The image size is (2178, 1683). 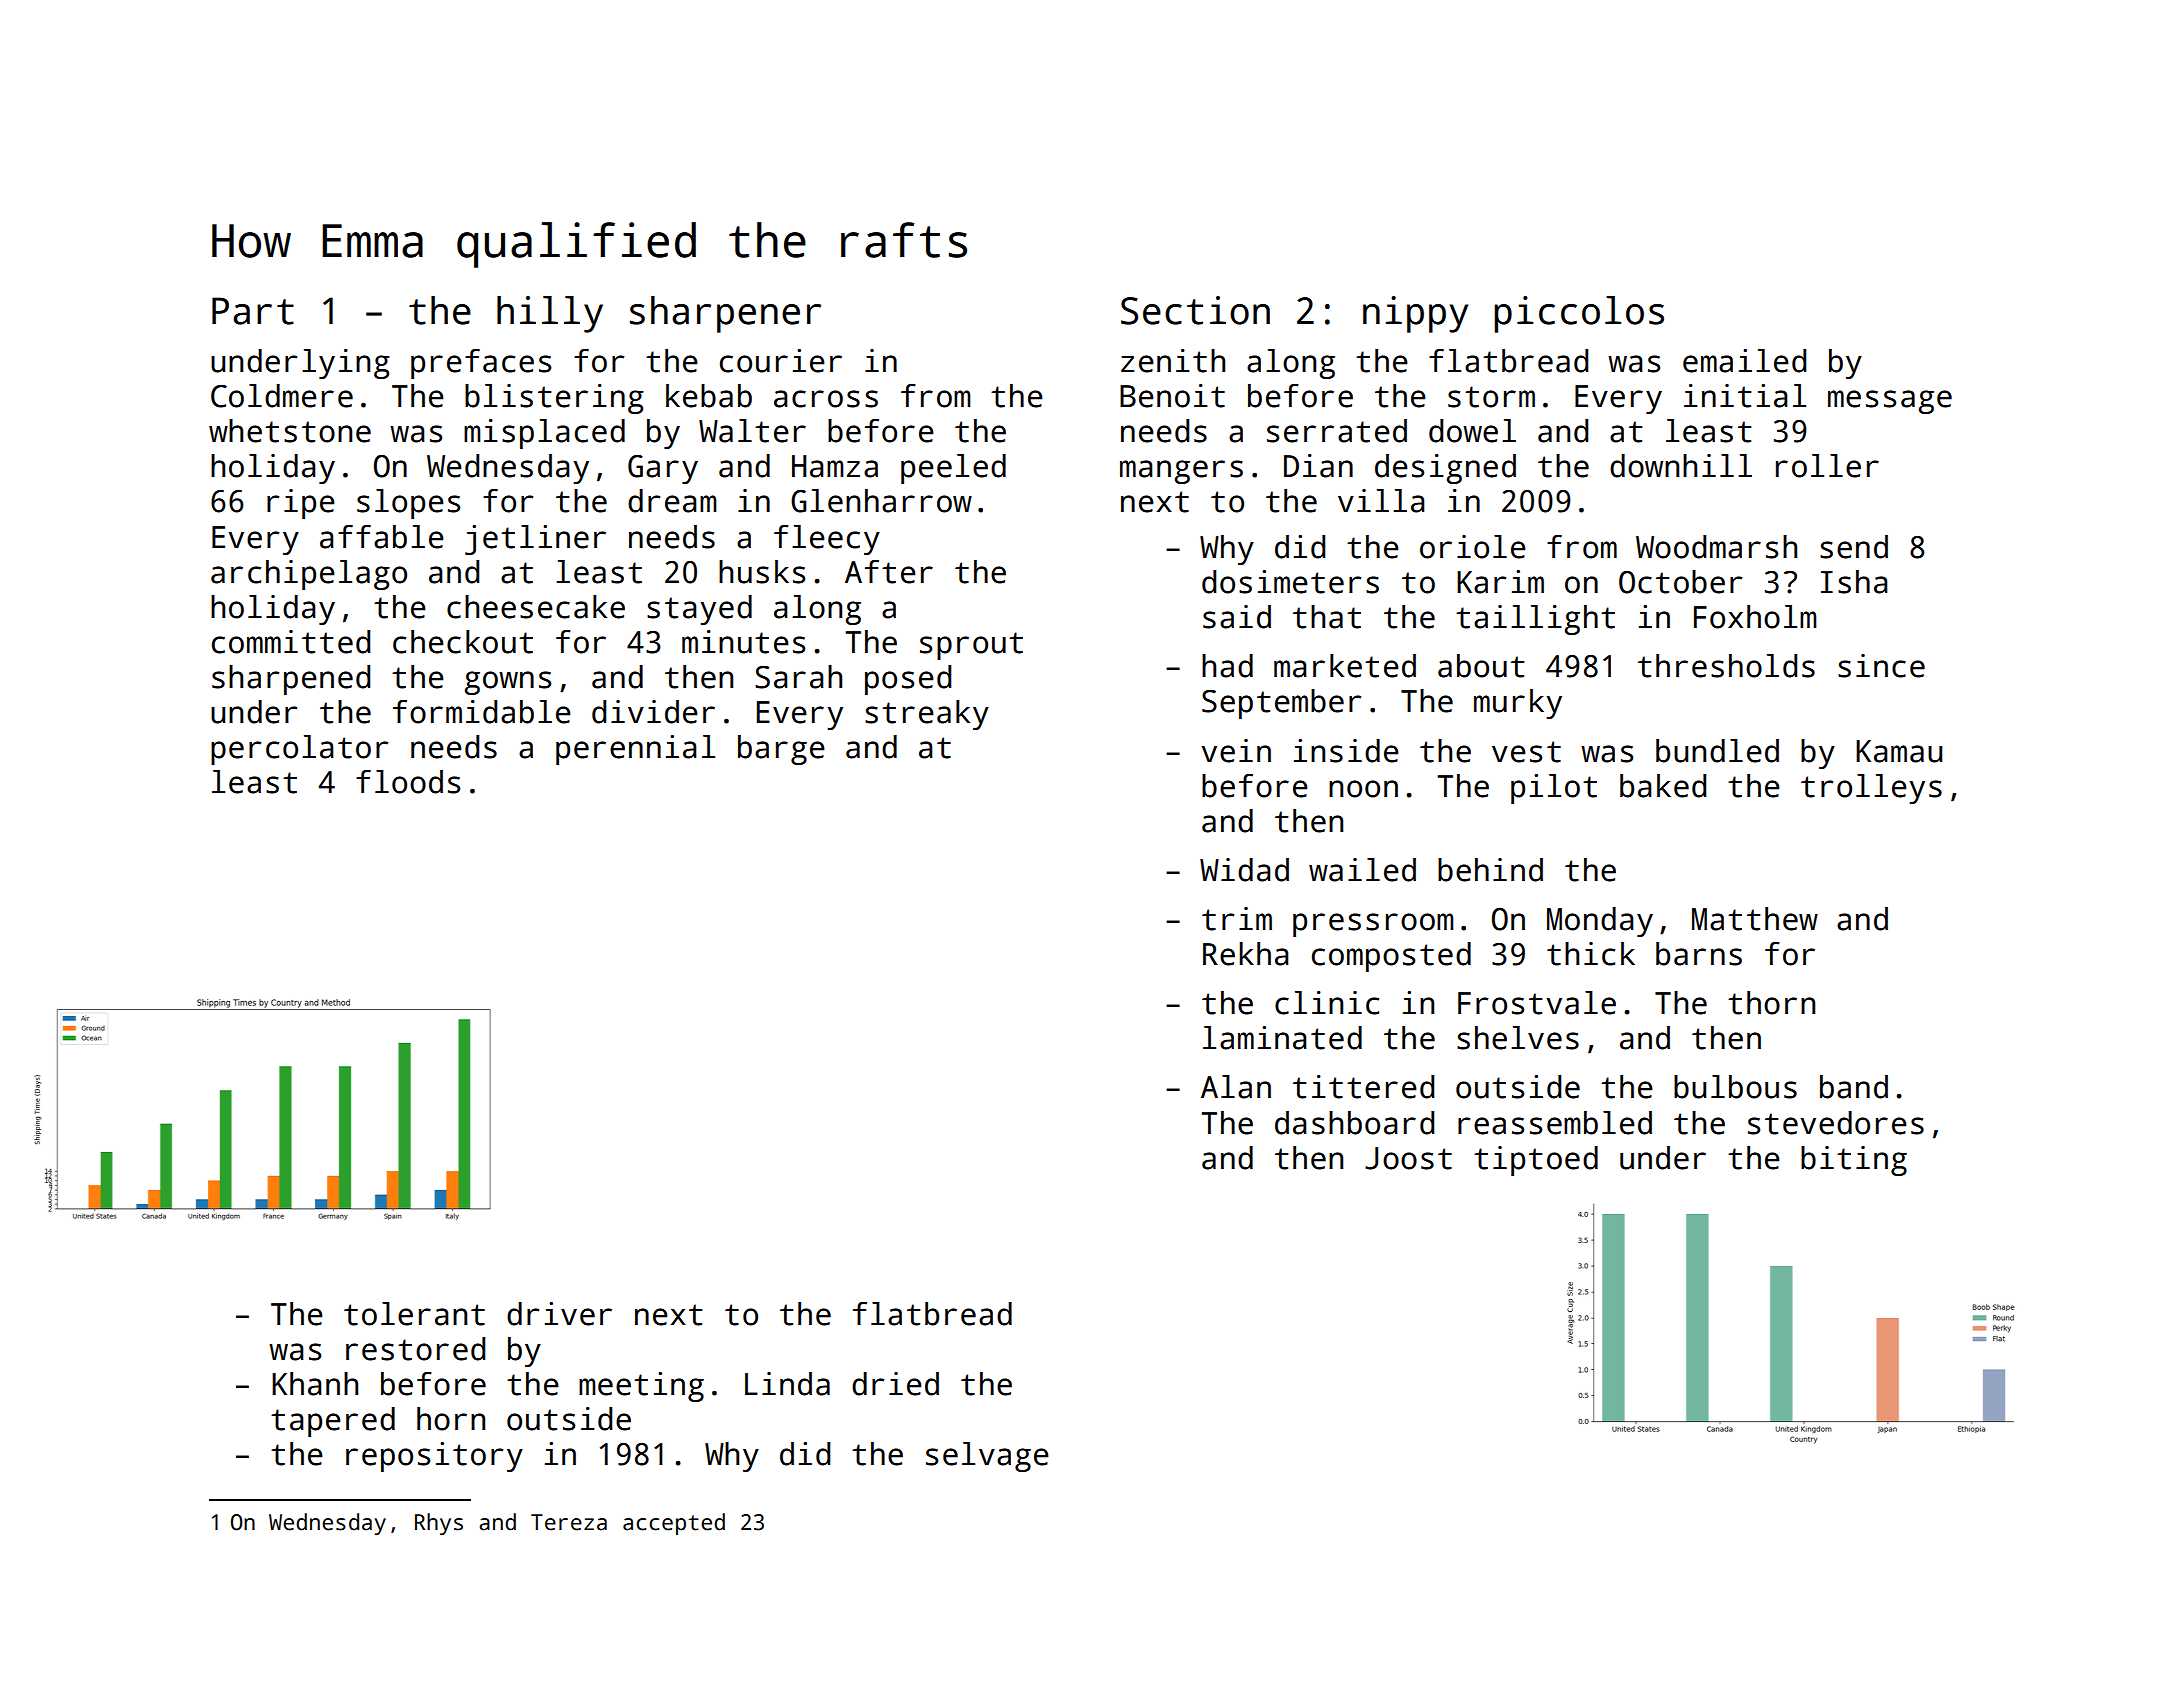 I want to click on Khanh, so click(x=315, y=1384).
